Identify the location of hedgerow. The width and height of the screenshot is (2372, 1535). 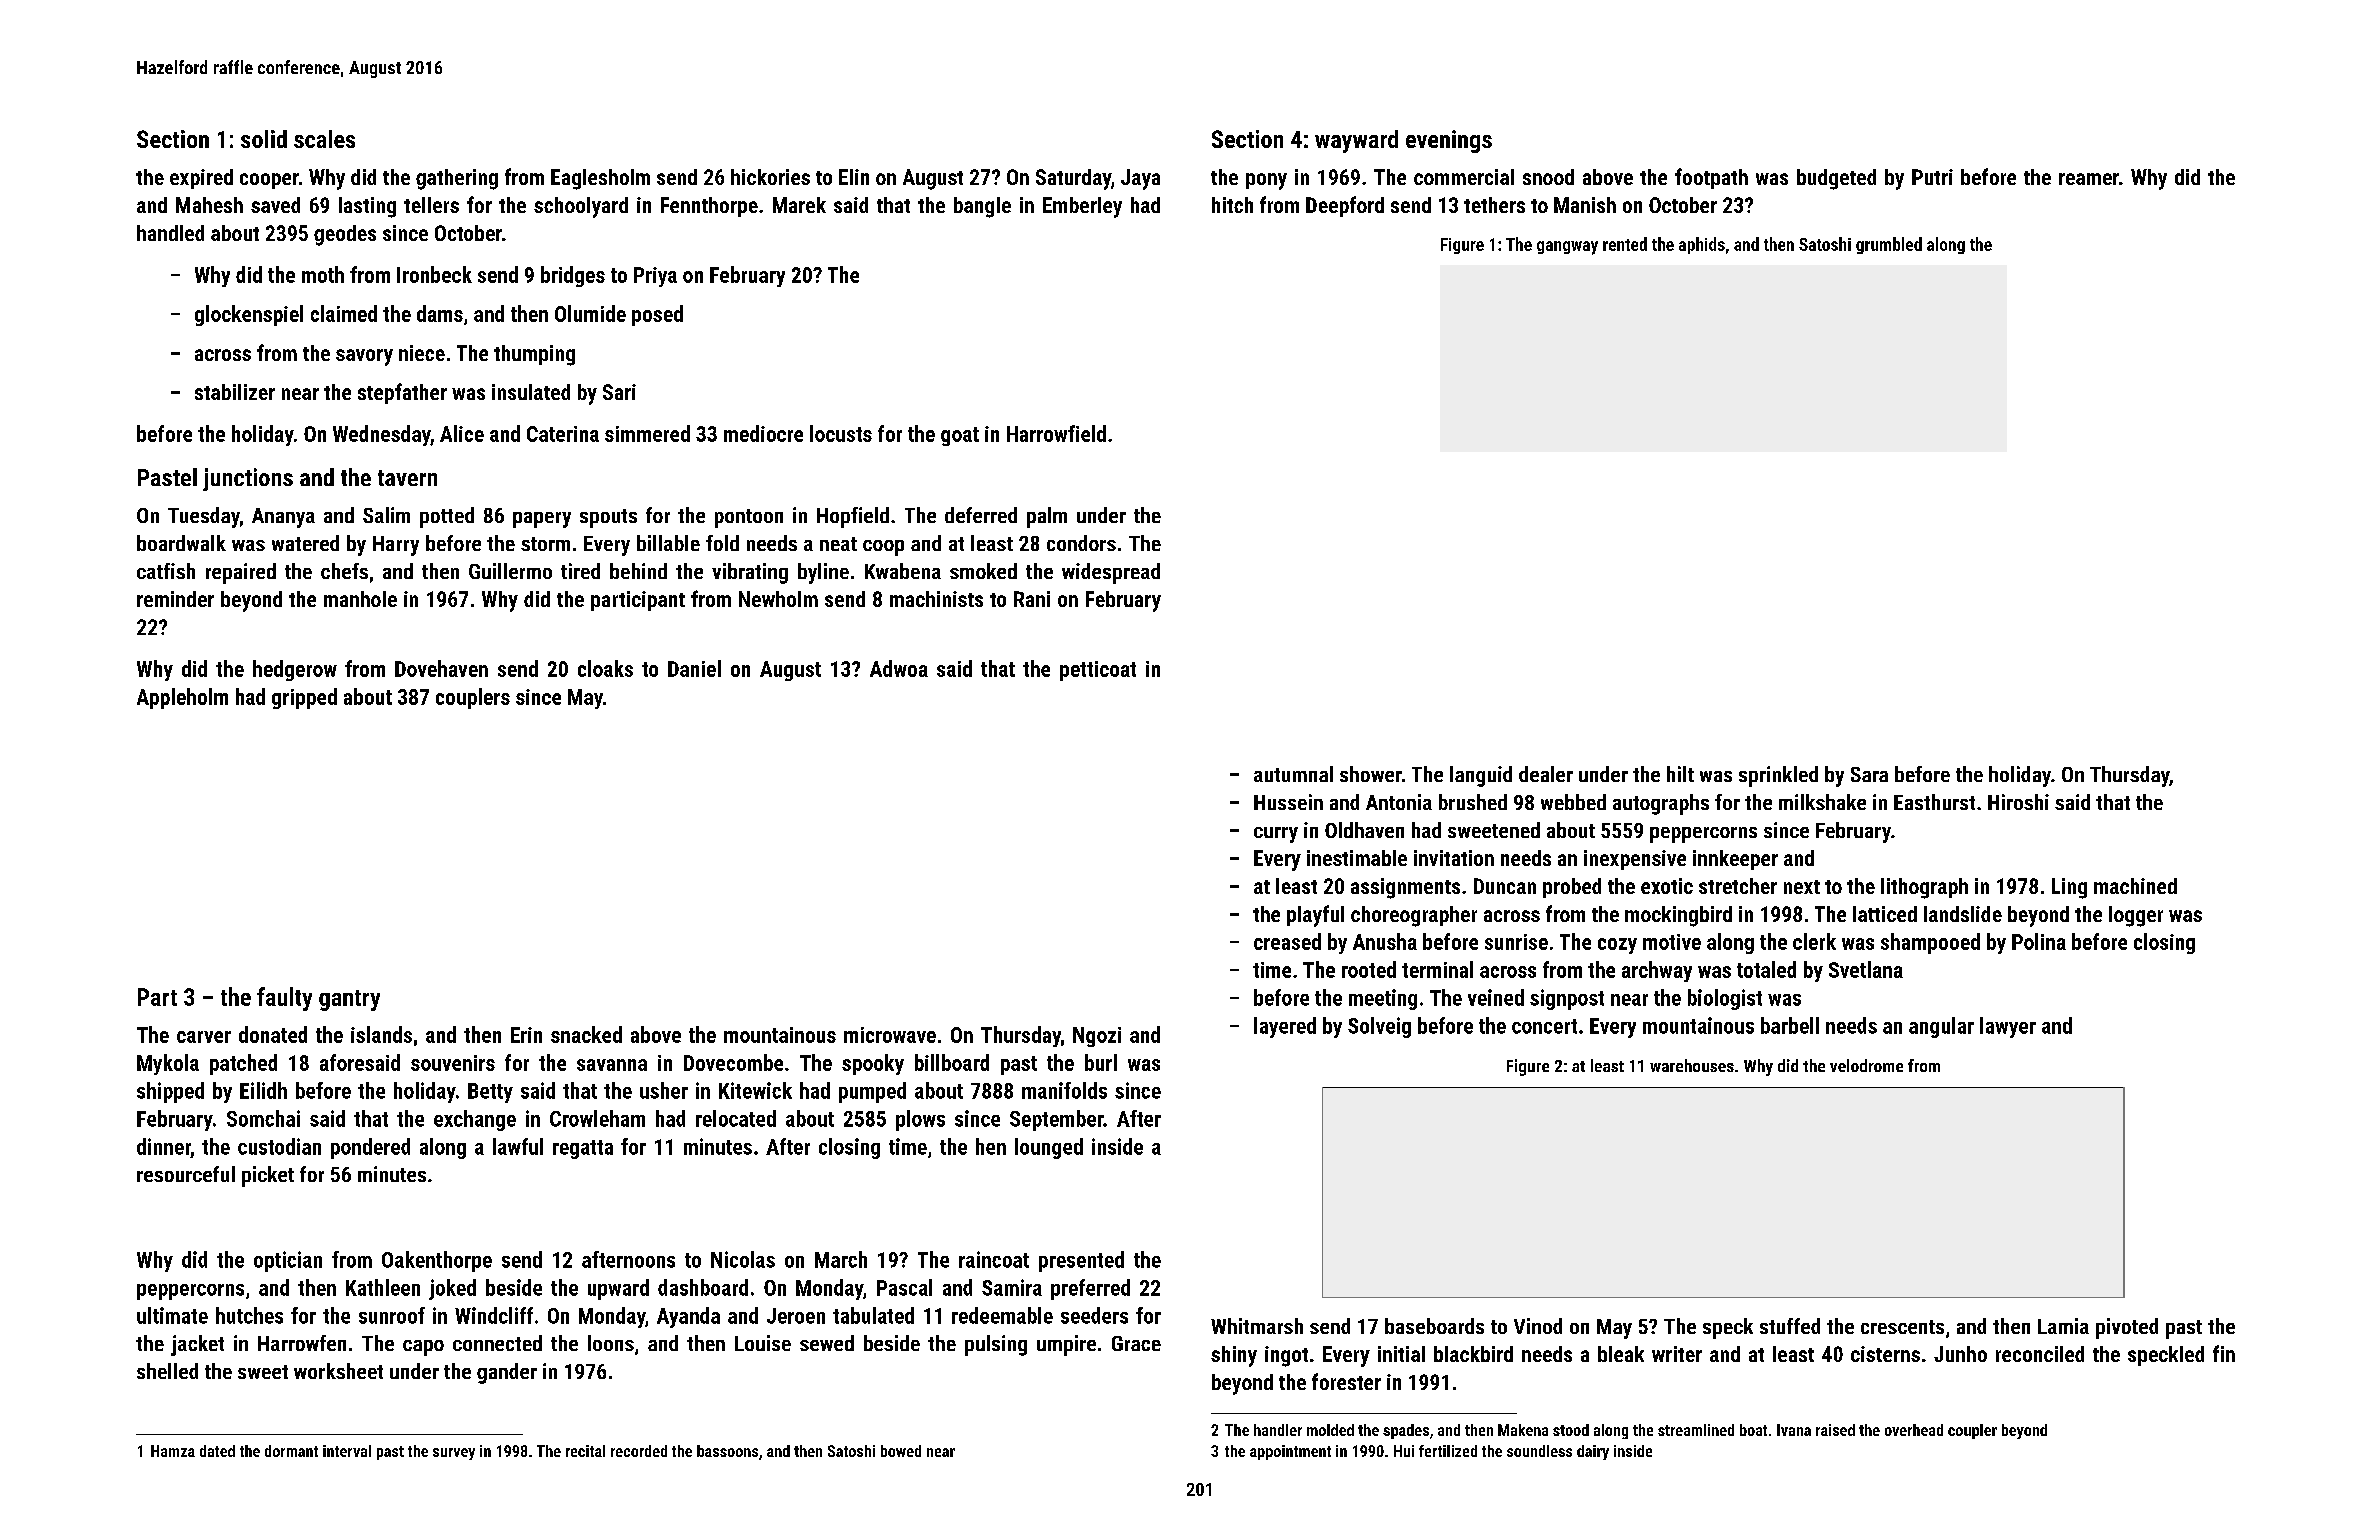
(295, 670).
